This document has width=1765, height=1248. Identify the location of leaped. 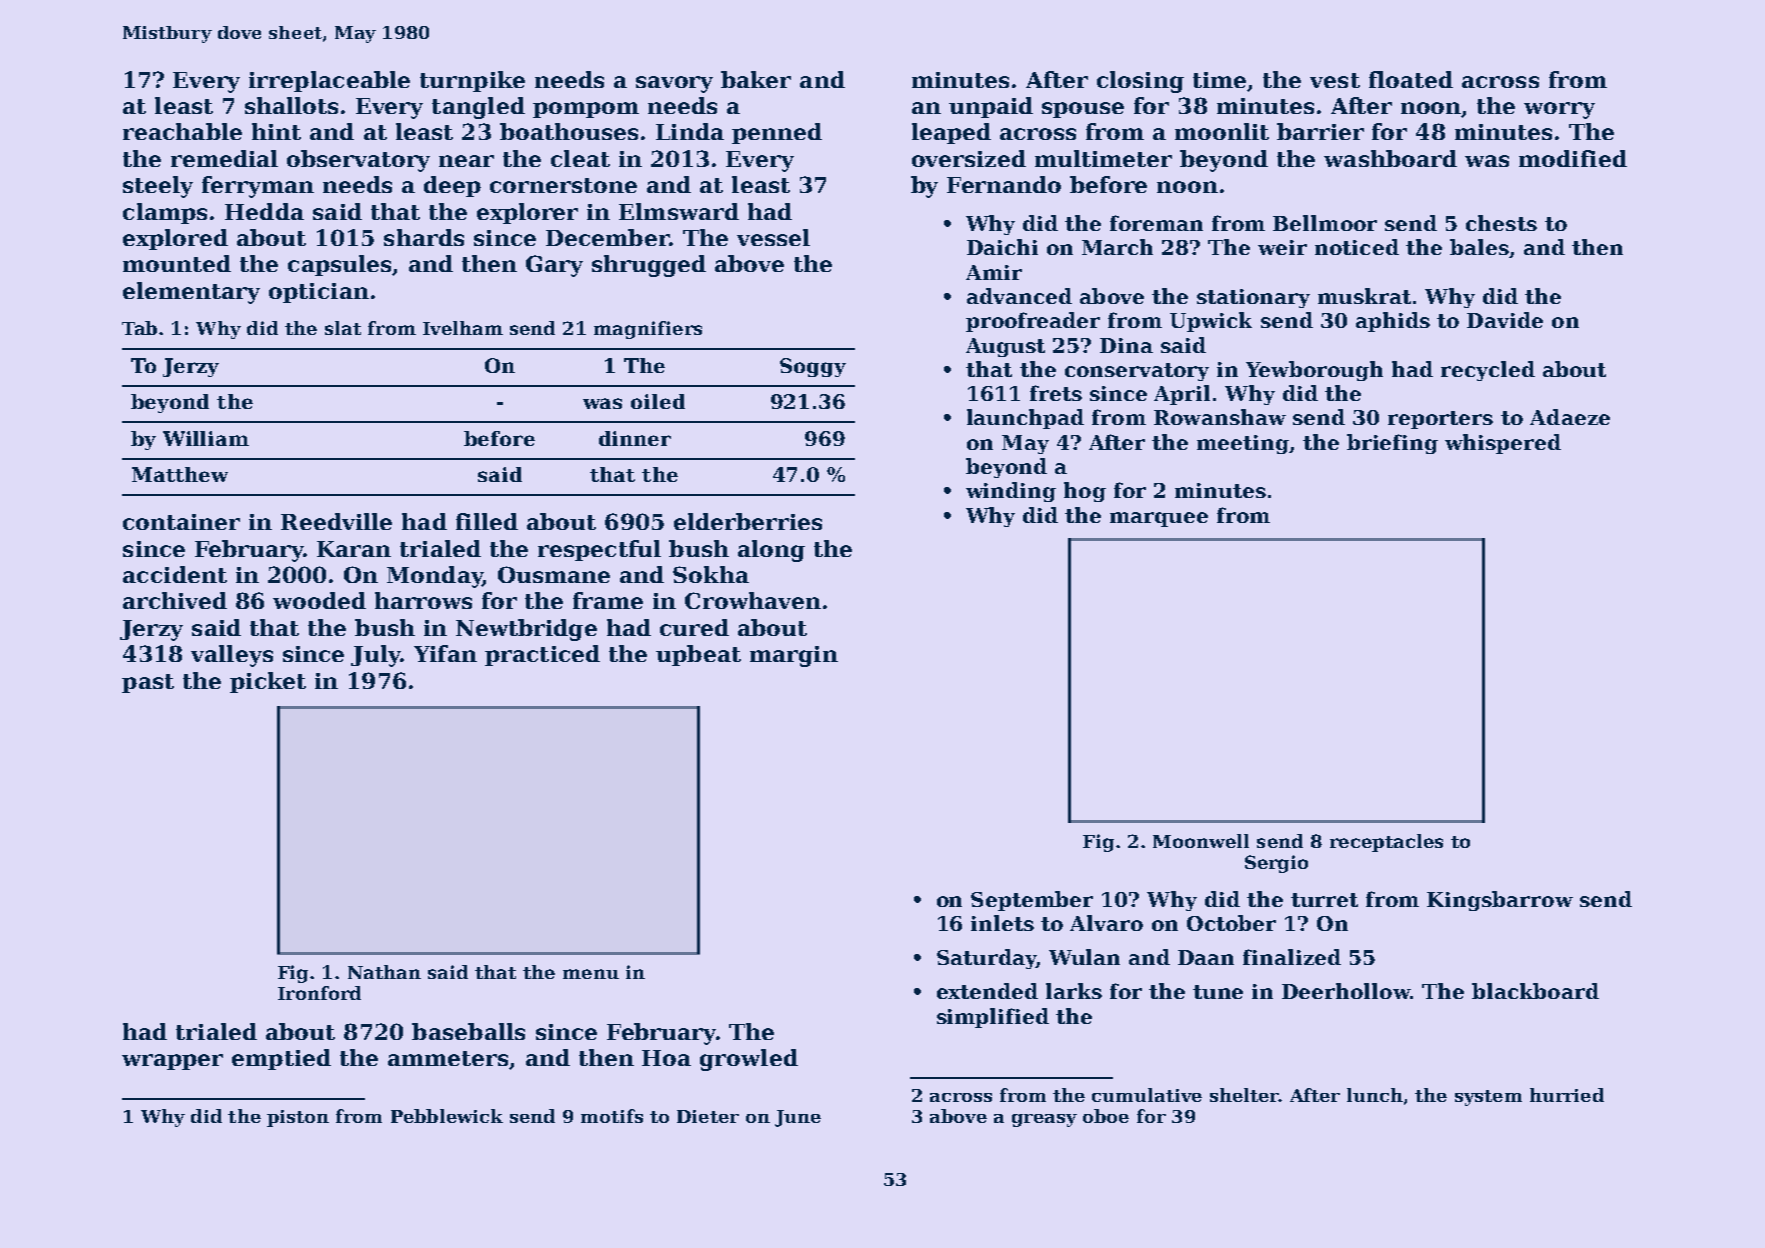
(951, 133).
